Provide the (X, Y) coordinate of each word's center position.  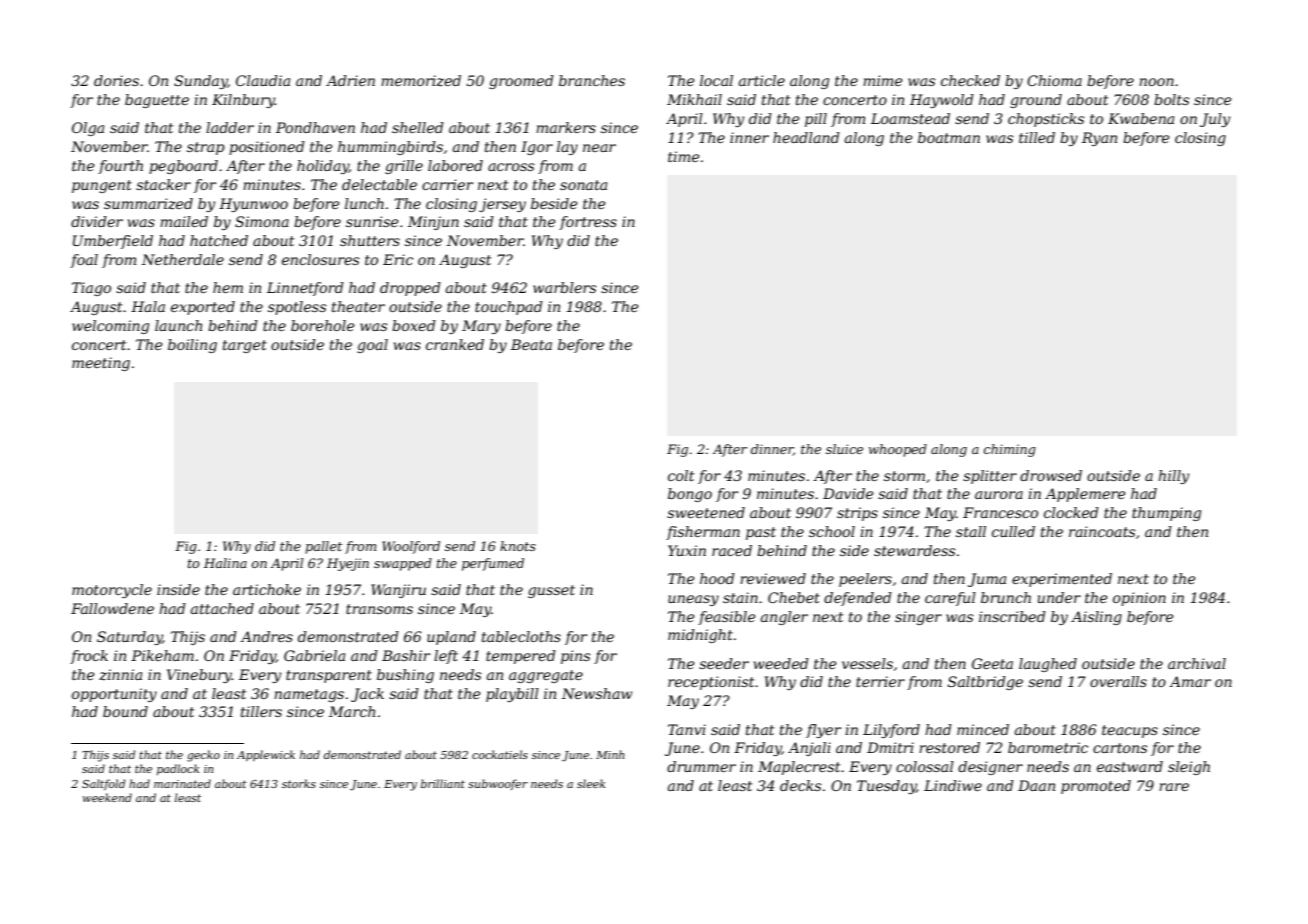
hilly (1173, 477)
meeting (101, 364)
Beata (531, 344)
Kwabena (1141, 118)
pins (575, 657)
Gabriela (314, 655)
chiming (1010, 450)
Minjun (433, 223)
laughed (1048, 665)
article (762, 80)
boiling (192, 346)
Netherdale (183, 259)
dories (116, 80)
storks (299, 783)
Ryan (1099, 139)
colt (681, 475)
